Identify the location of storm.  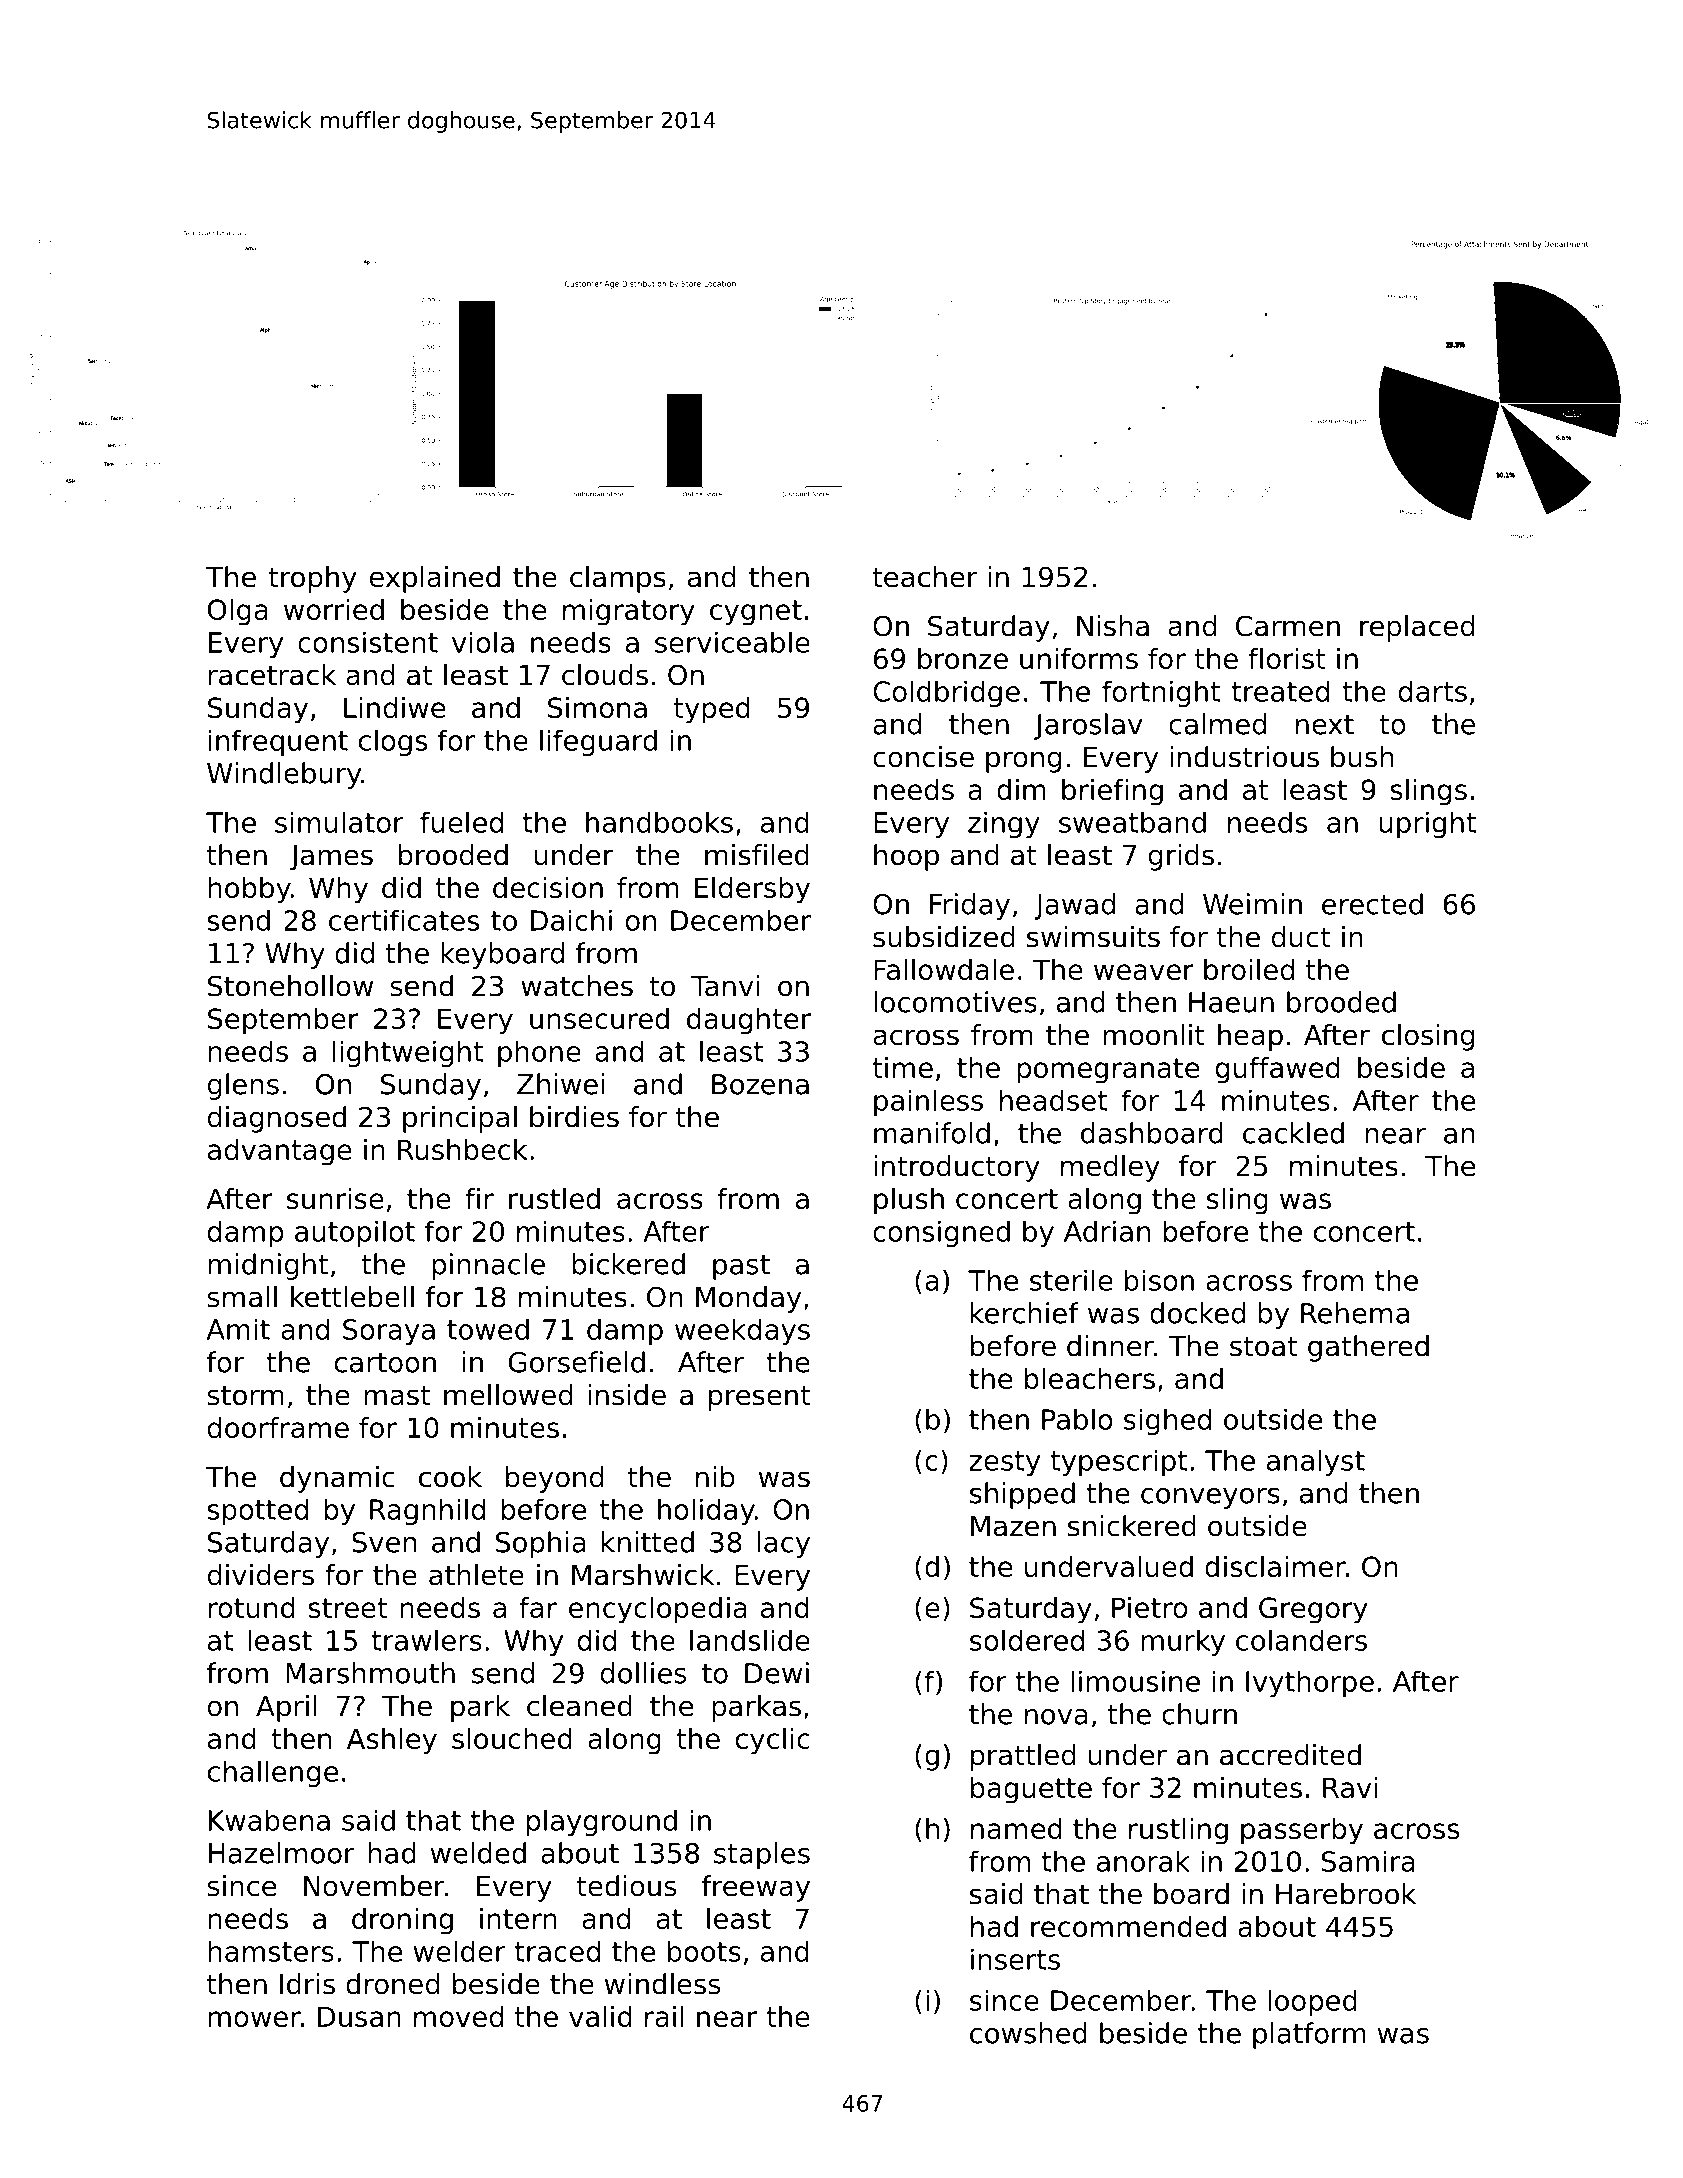
(245, 1395).
